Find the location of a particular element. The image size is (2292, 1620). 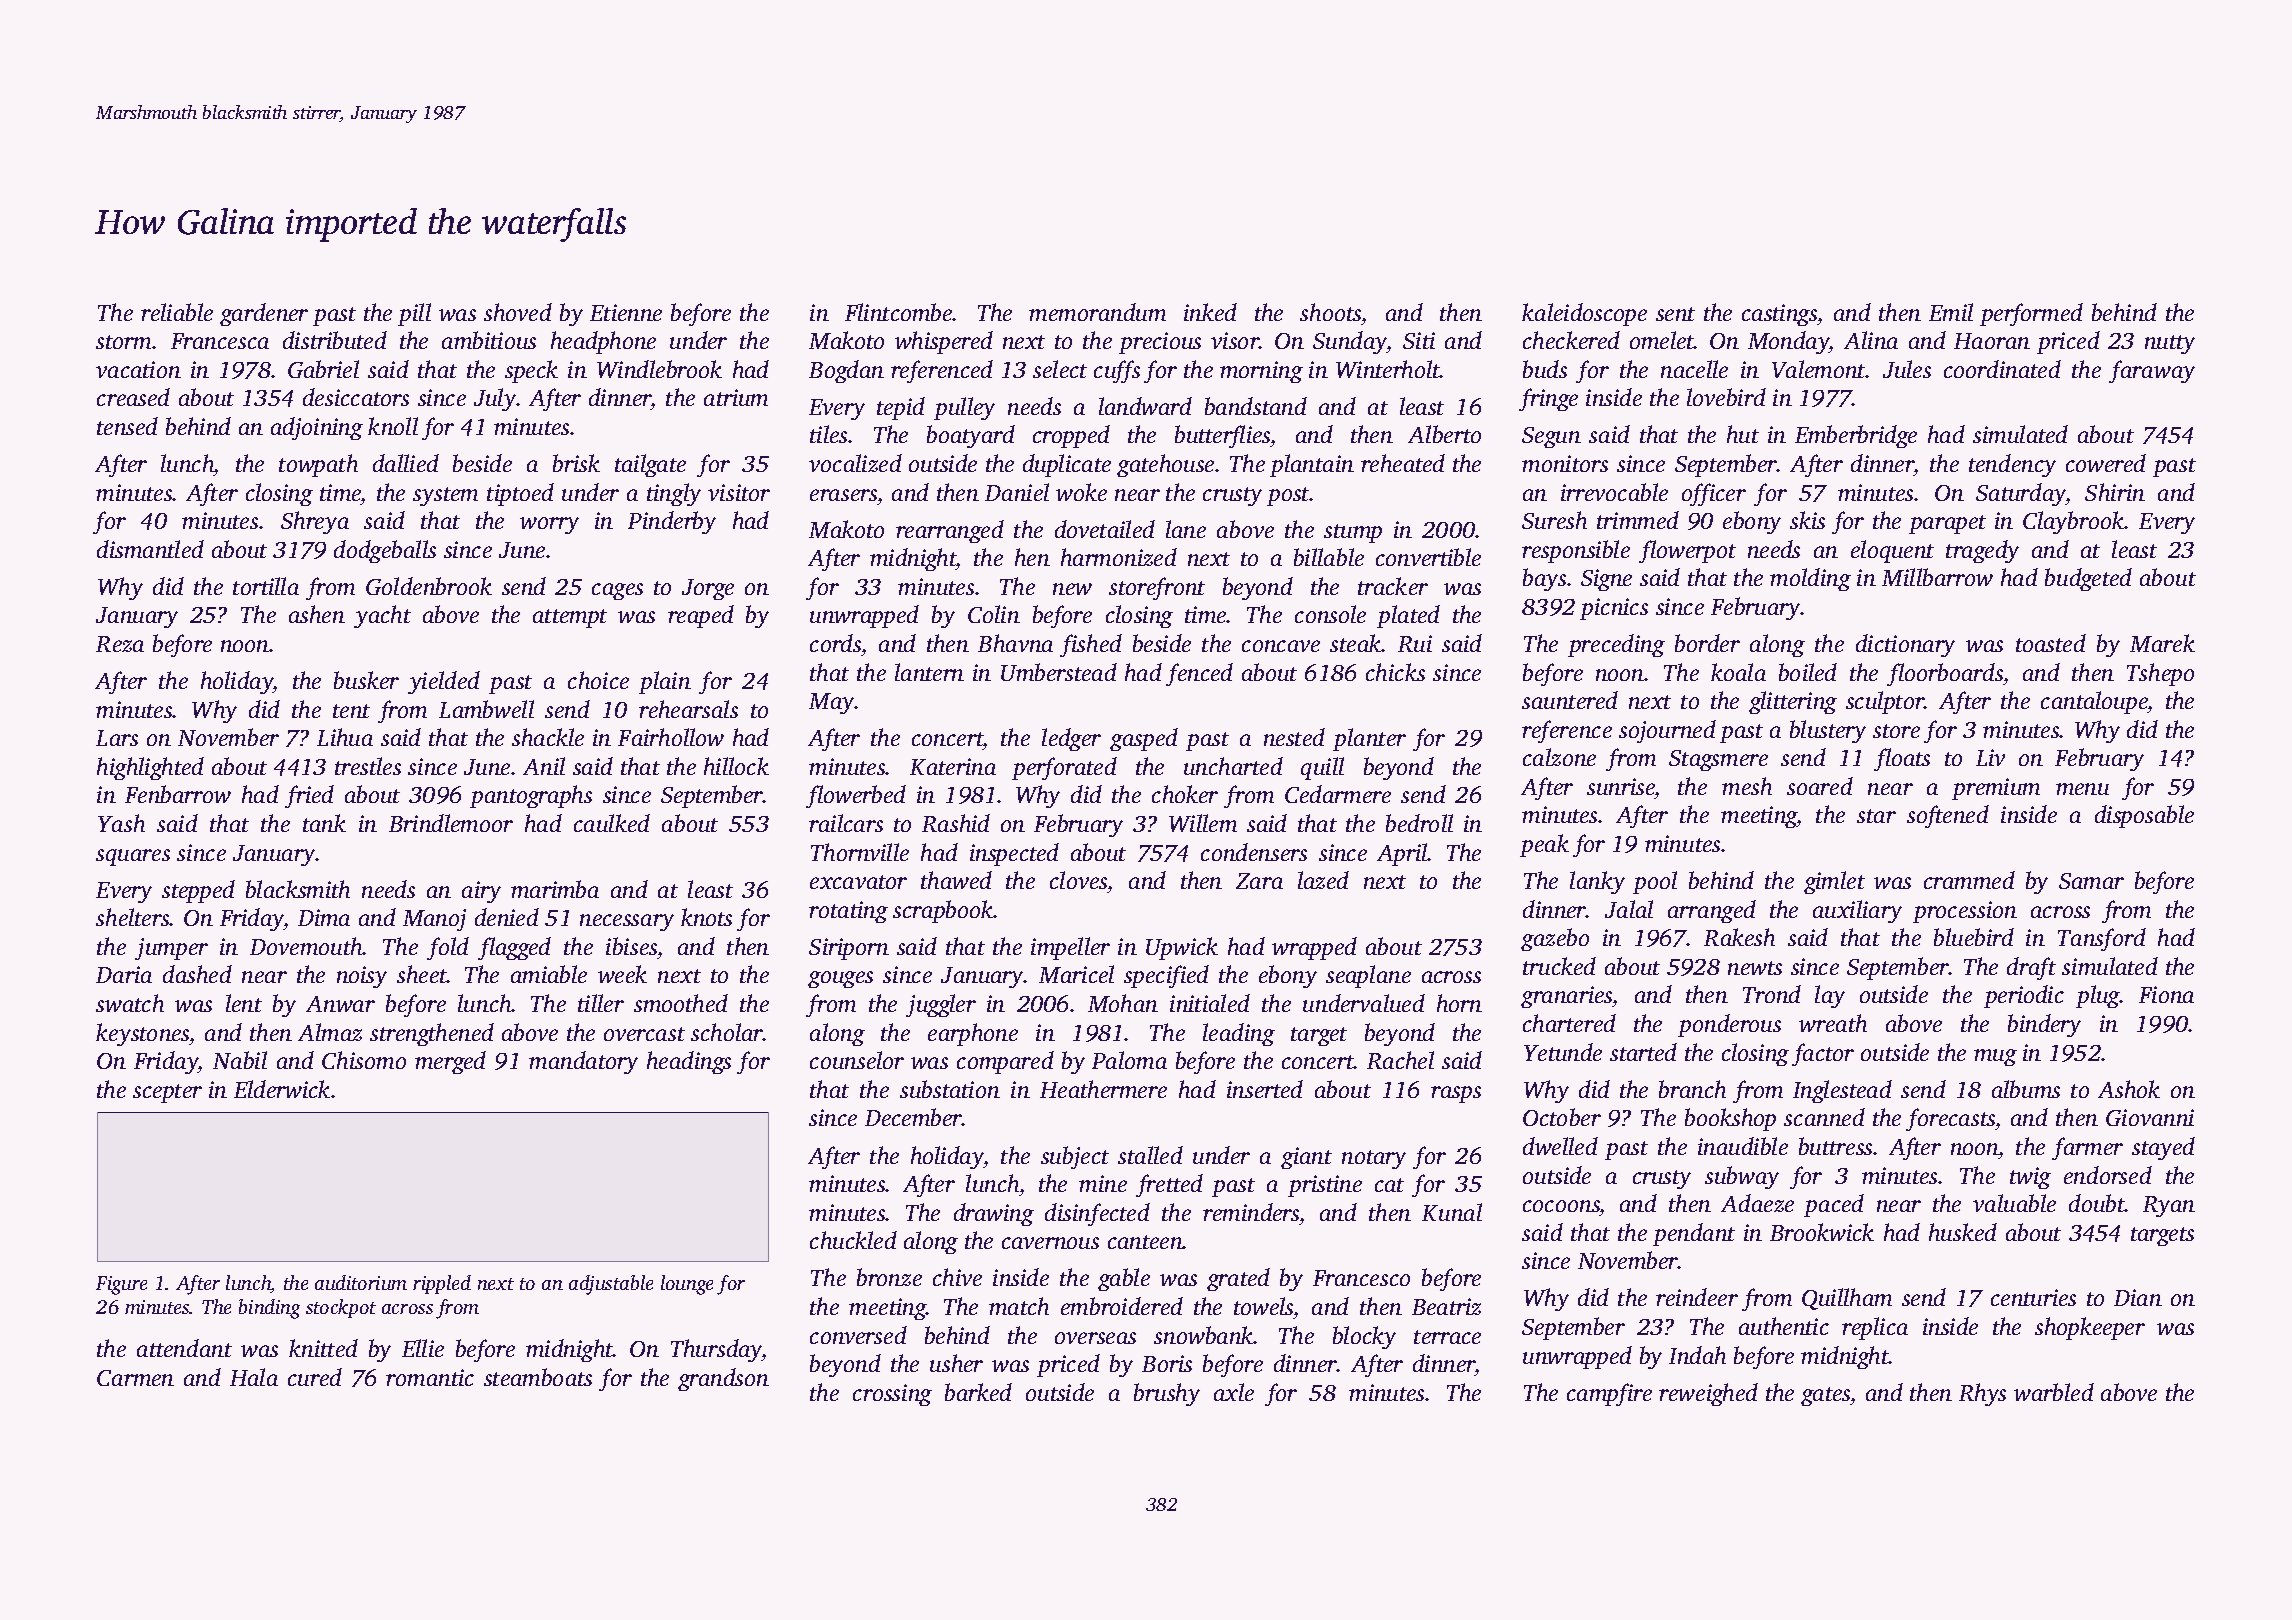

Elderwick is located at coordinates (282, 1089).
